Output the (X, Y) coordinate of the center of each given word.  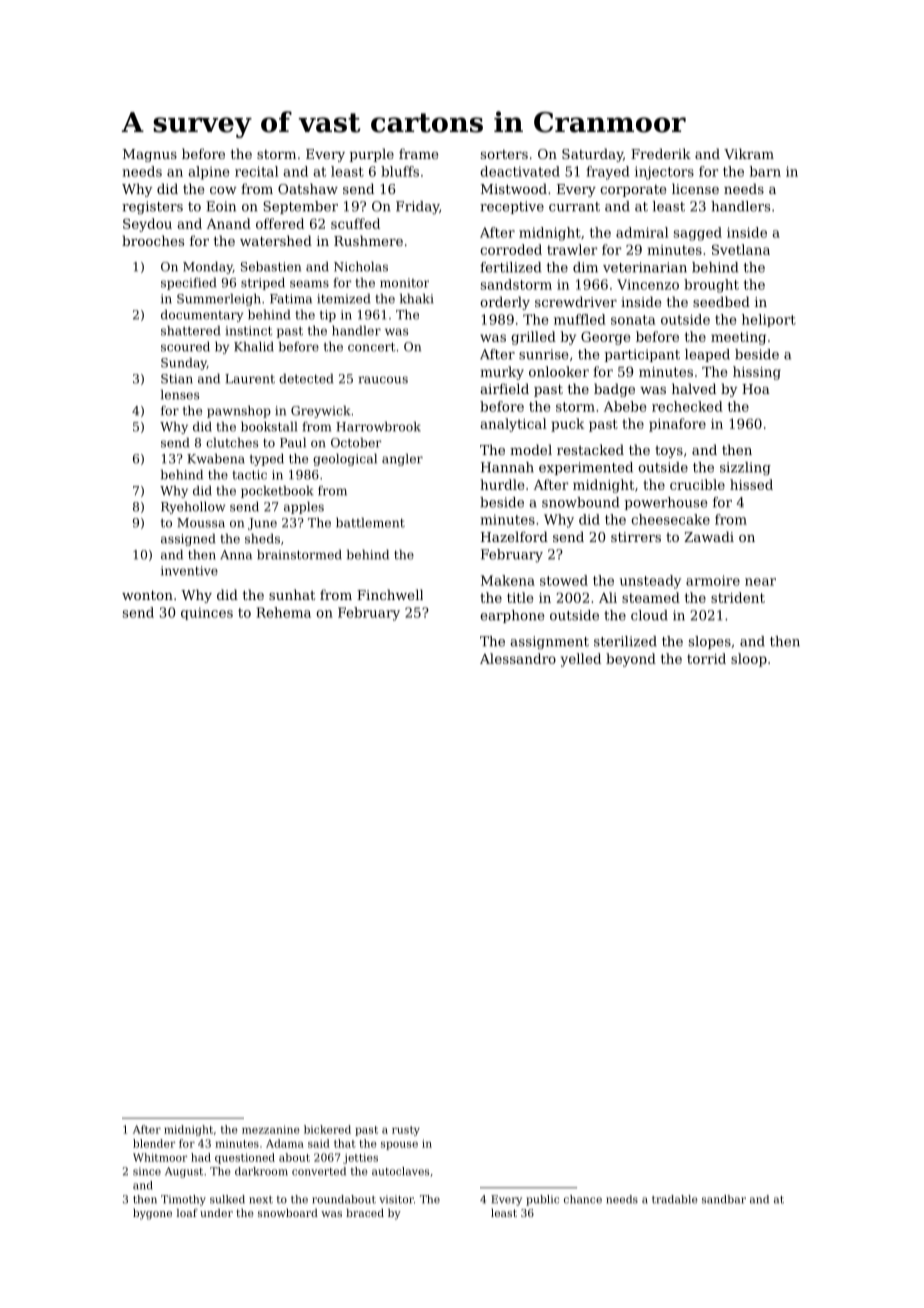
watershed (276, 240)
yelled (581, 660)
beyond (631, 660)
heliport (769, 320)
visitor (396, 1199)
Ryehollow (193, 507)
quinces (207, 613)
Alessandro (518, 658)
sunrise (544, 354)
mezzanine (271, 1129)
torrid (706, 658)
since (147, 1171)
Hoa (756, 389)
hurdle (502, 484)
